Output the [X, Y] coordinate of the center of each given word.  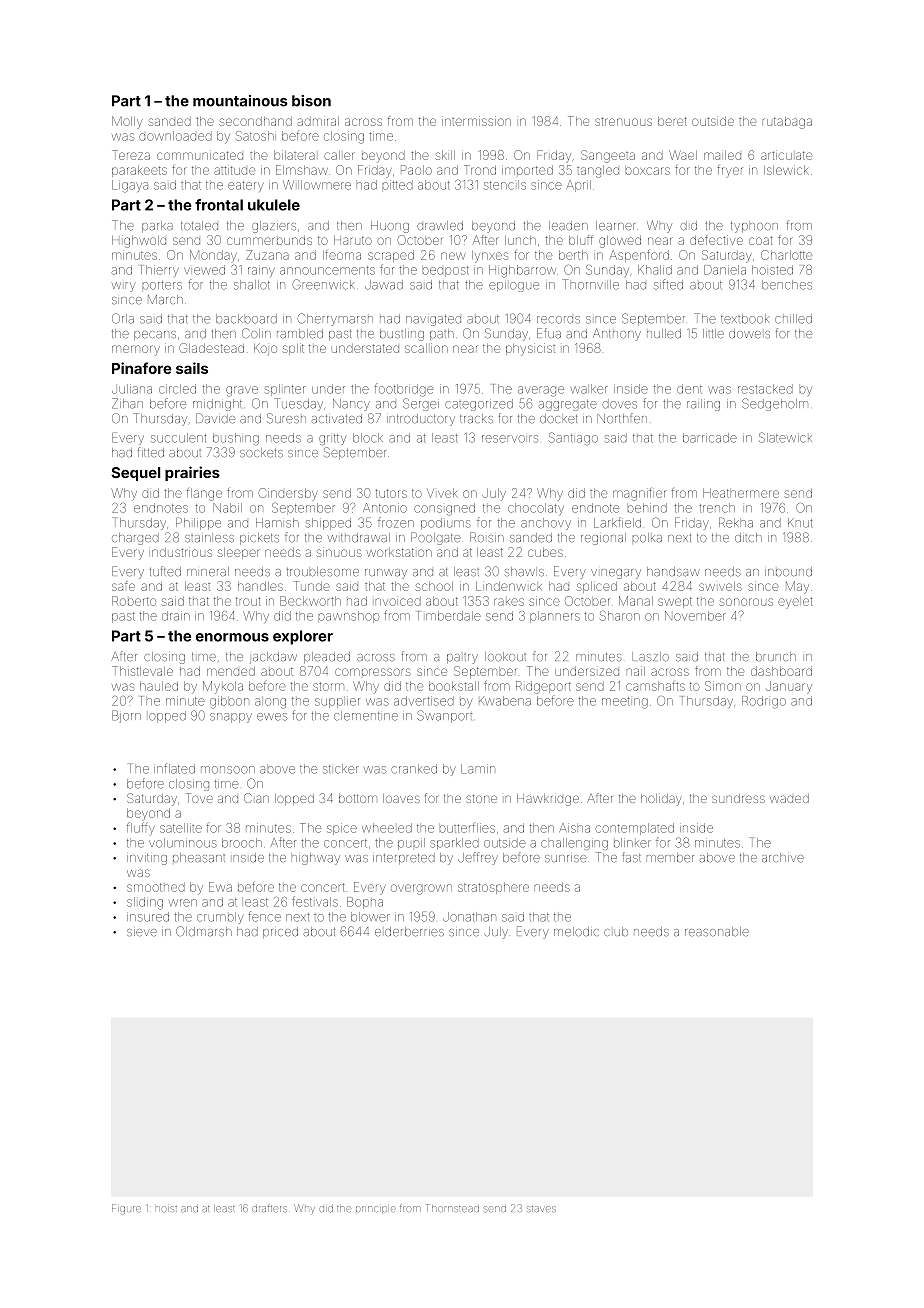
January [789, 687]
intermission [476, 121]
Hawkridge [548, 800]
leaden [568, 226]
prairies [192, 473]
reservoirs [510, 439]
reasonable [717, 932]
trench [717, 508]
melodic [576, 932]
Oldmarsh [204, 931]
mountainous [240, 101]
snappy [231, 718]
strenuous [623, 121]
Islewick [786, 170]
